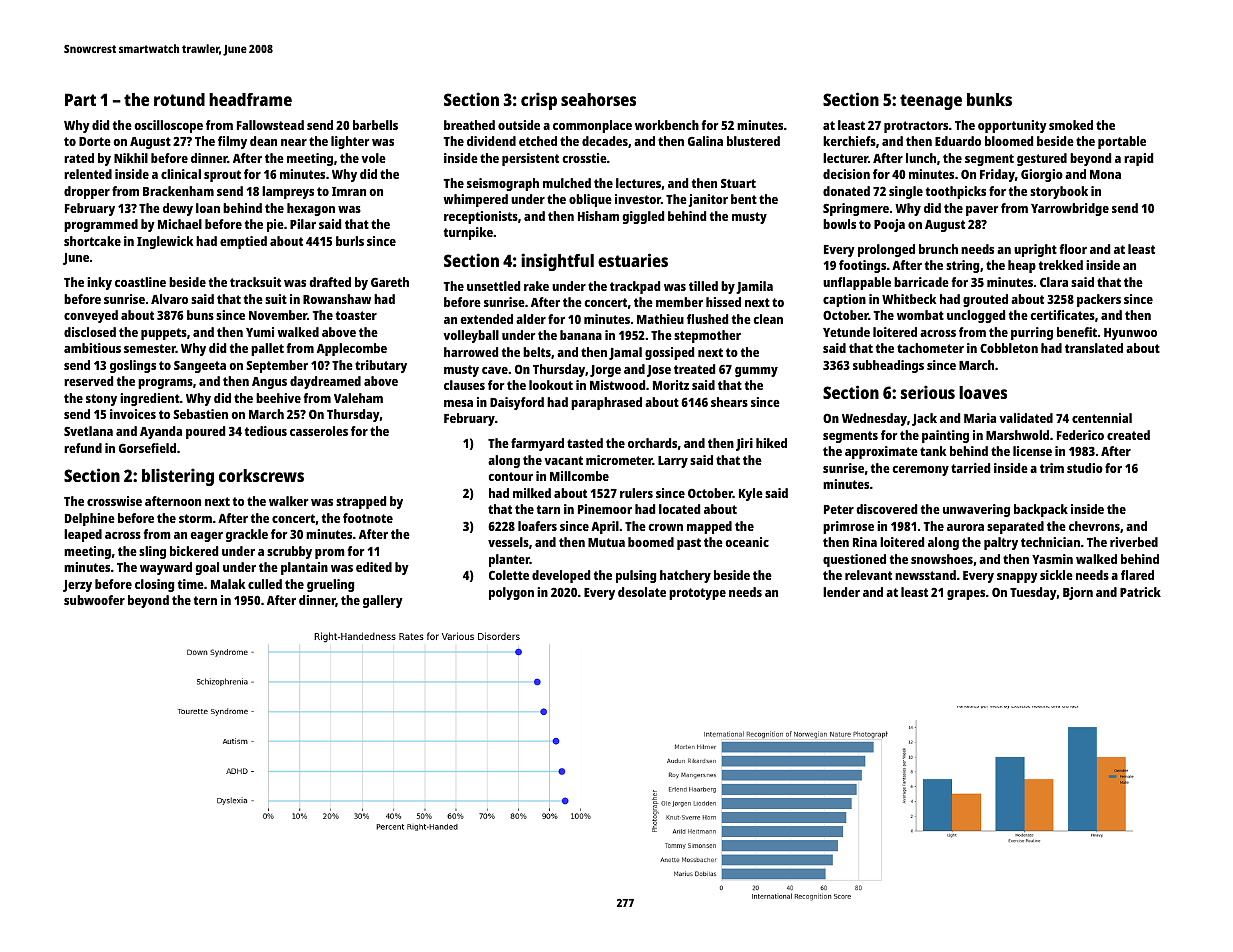  Describe the element at coordinates (375, 125) in the document. I see `barbells` at that location.
